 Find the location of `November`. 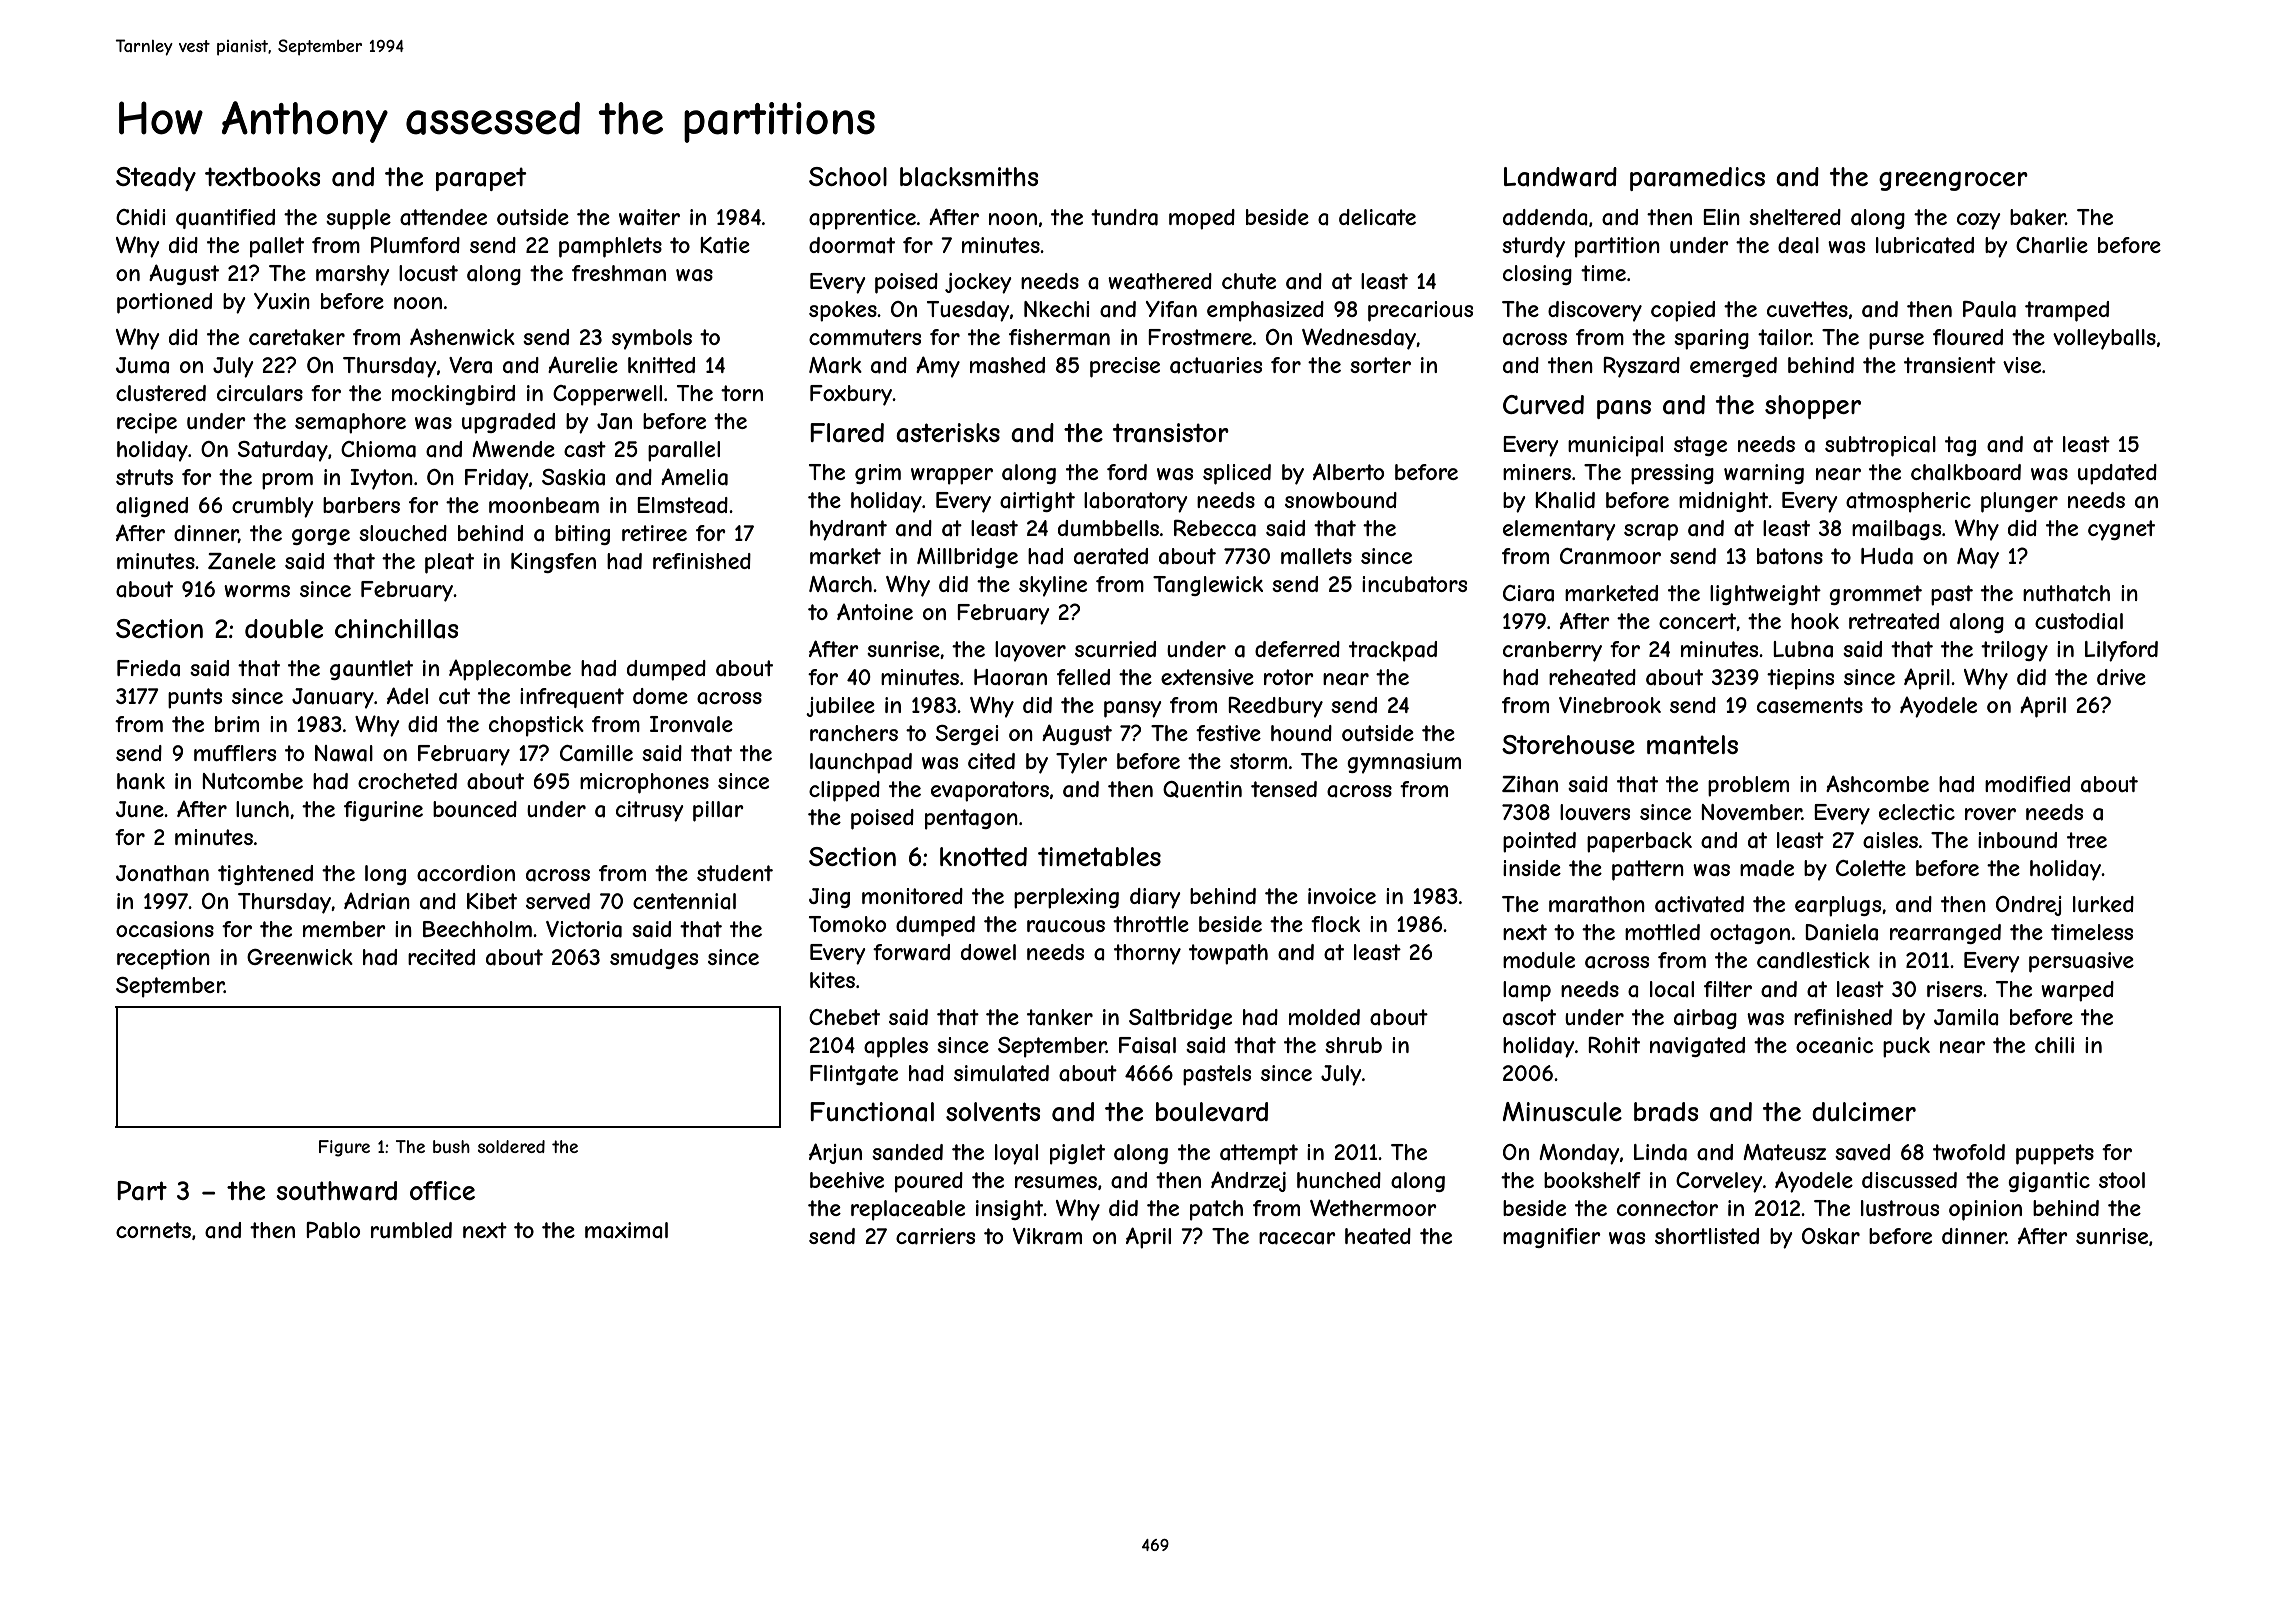

November is located at coordinates (1751, 812).
